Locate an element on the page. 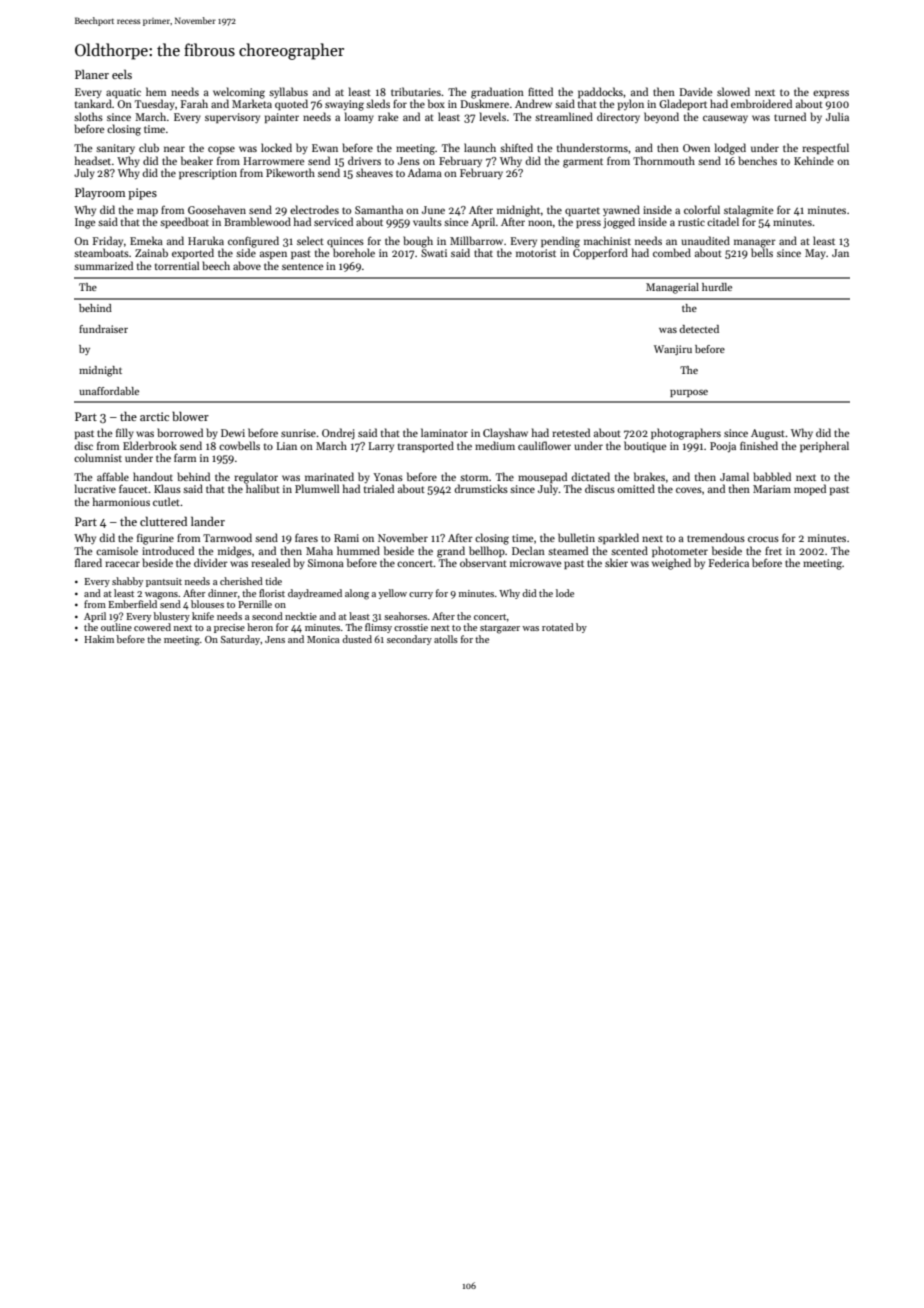 The image size is (924, 1308). Davide is located at coordinates (696, 91).
